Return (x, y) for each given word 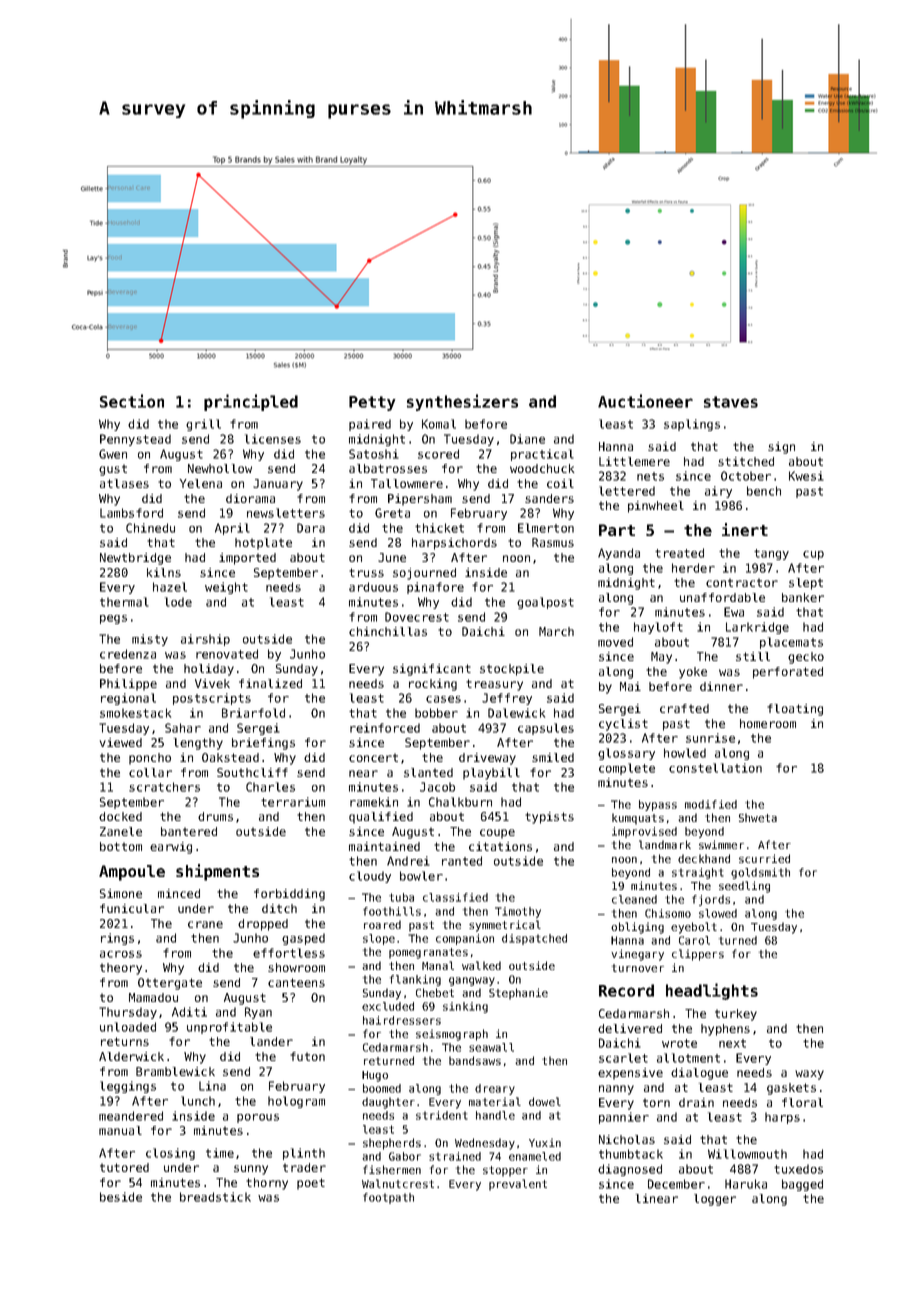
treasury (494, 685)
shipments (217, 872)
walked (481, 965)
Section (132, 401)
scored (438, 454)
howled (685, 753)
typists (549, 818)
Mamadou (153, 997)
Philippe (128, 685)
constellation (715, 768)
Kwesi (806, 476)
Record (626, 990)
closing (170, 1154)
